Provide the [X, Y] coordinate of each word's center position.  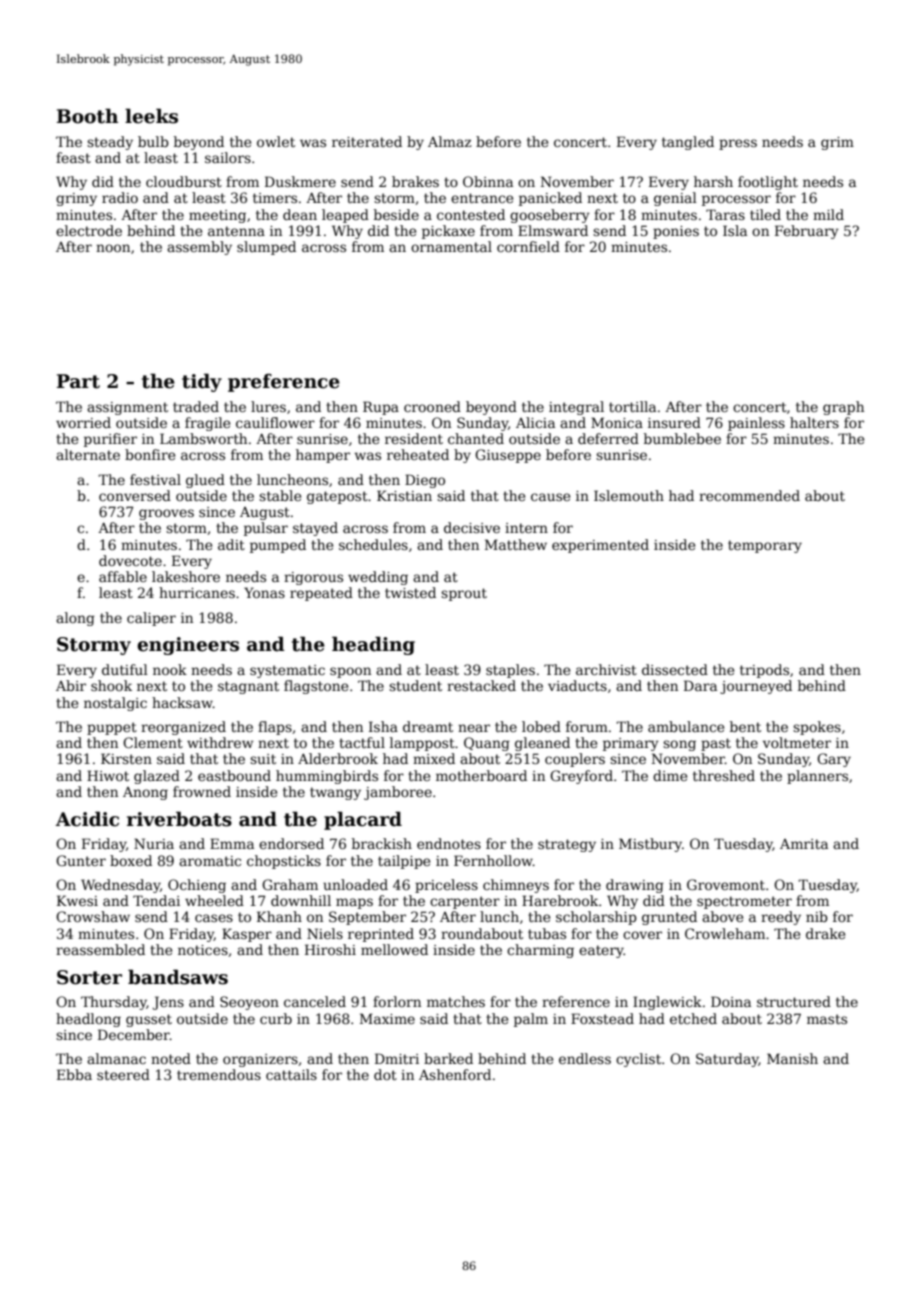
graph [843, 408]
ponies [676, 232]
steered [123, 1074]
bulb [153, 141]
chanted [476, 438]
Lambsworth [203, 438]
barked [448, 1058]
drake [825, 933]
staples [510, 671]
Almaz [450, 141]
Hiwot [108, 775]
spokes [817, 728]
